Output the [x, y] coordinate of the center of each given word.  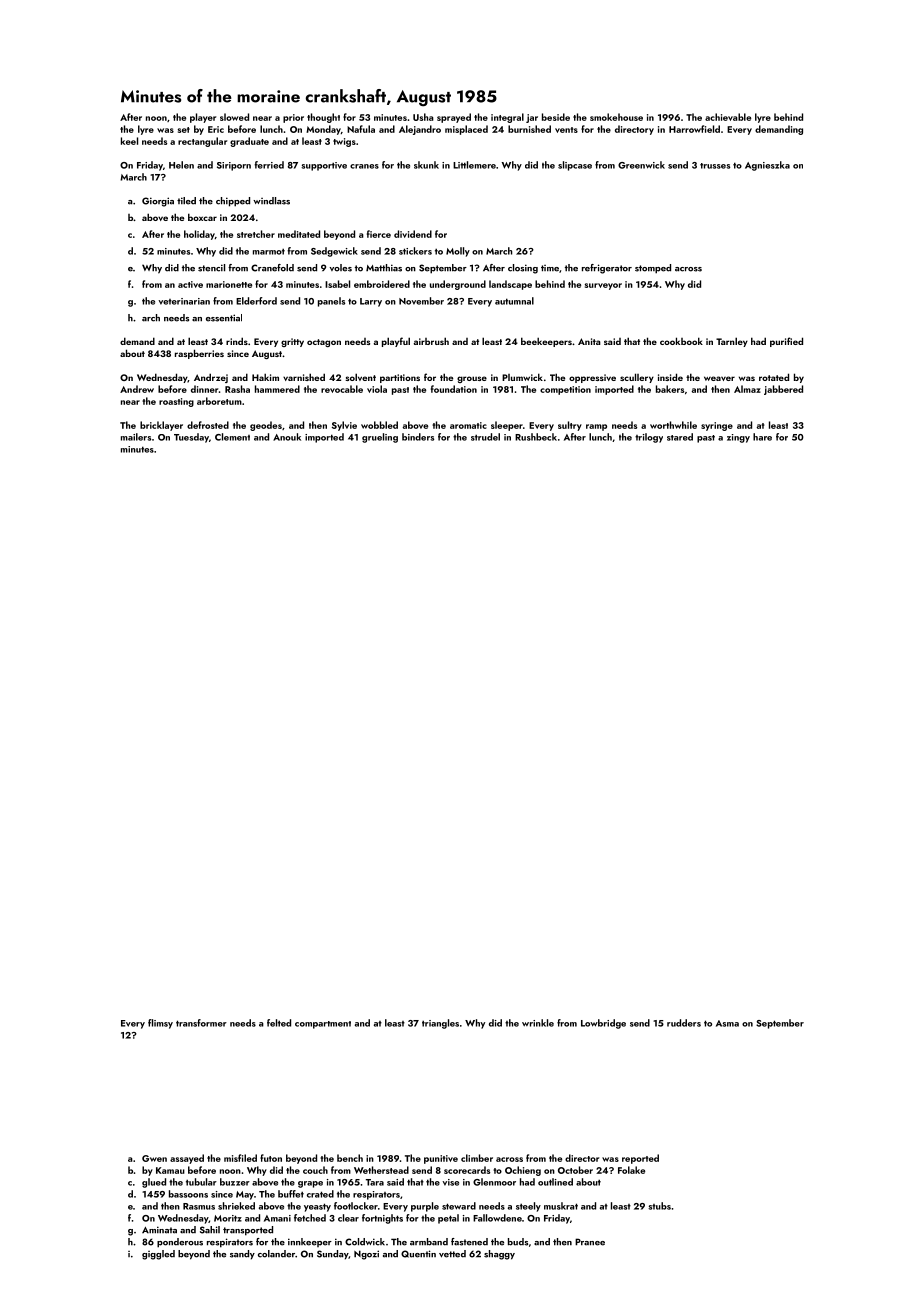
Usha [423, 117]
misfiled [240, 1158]
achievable [728, 117]
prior [293, 118]
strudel [485, 437]
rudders [684, 1023]
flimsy [160, 1024]
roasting [176, 402]
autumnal [514, 301]
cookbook [681, 341]
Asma [727, 1023]
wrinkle [538, 1023]
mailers [136, 437]
